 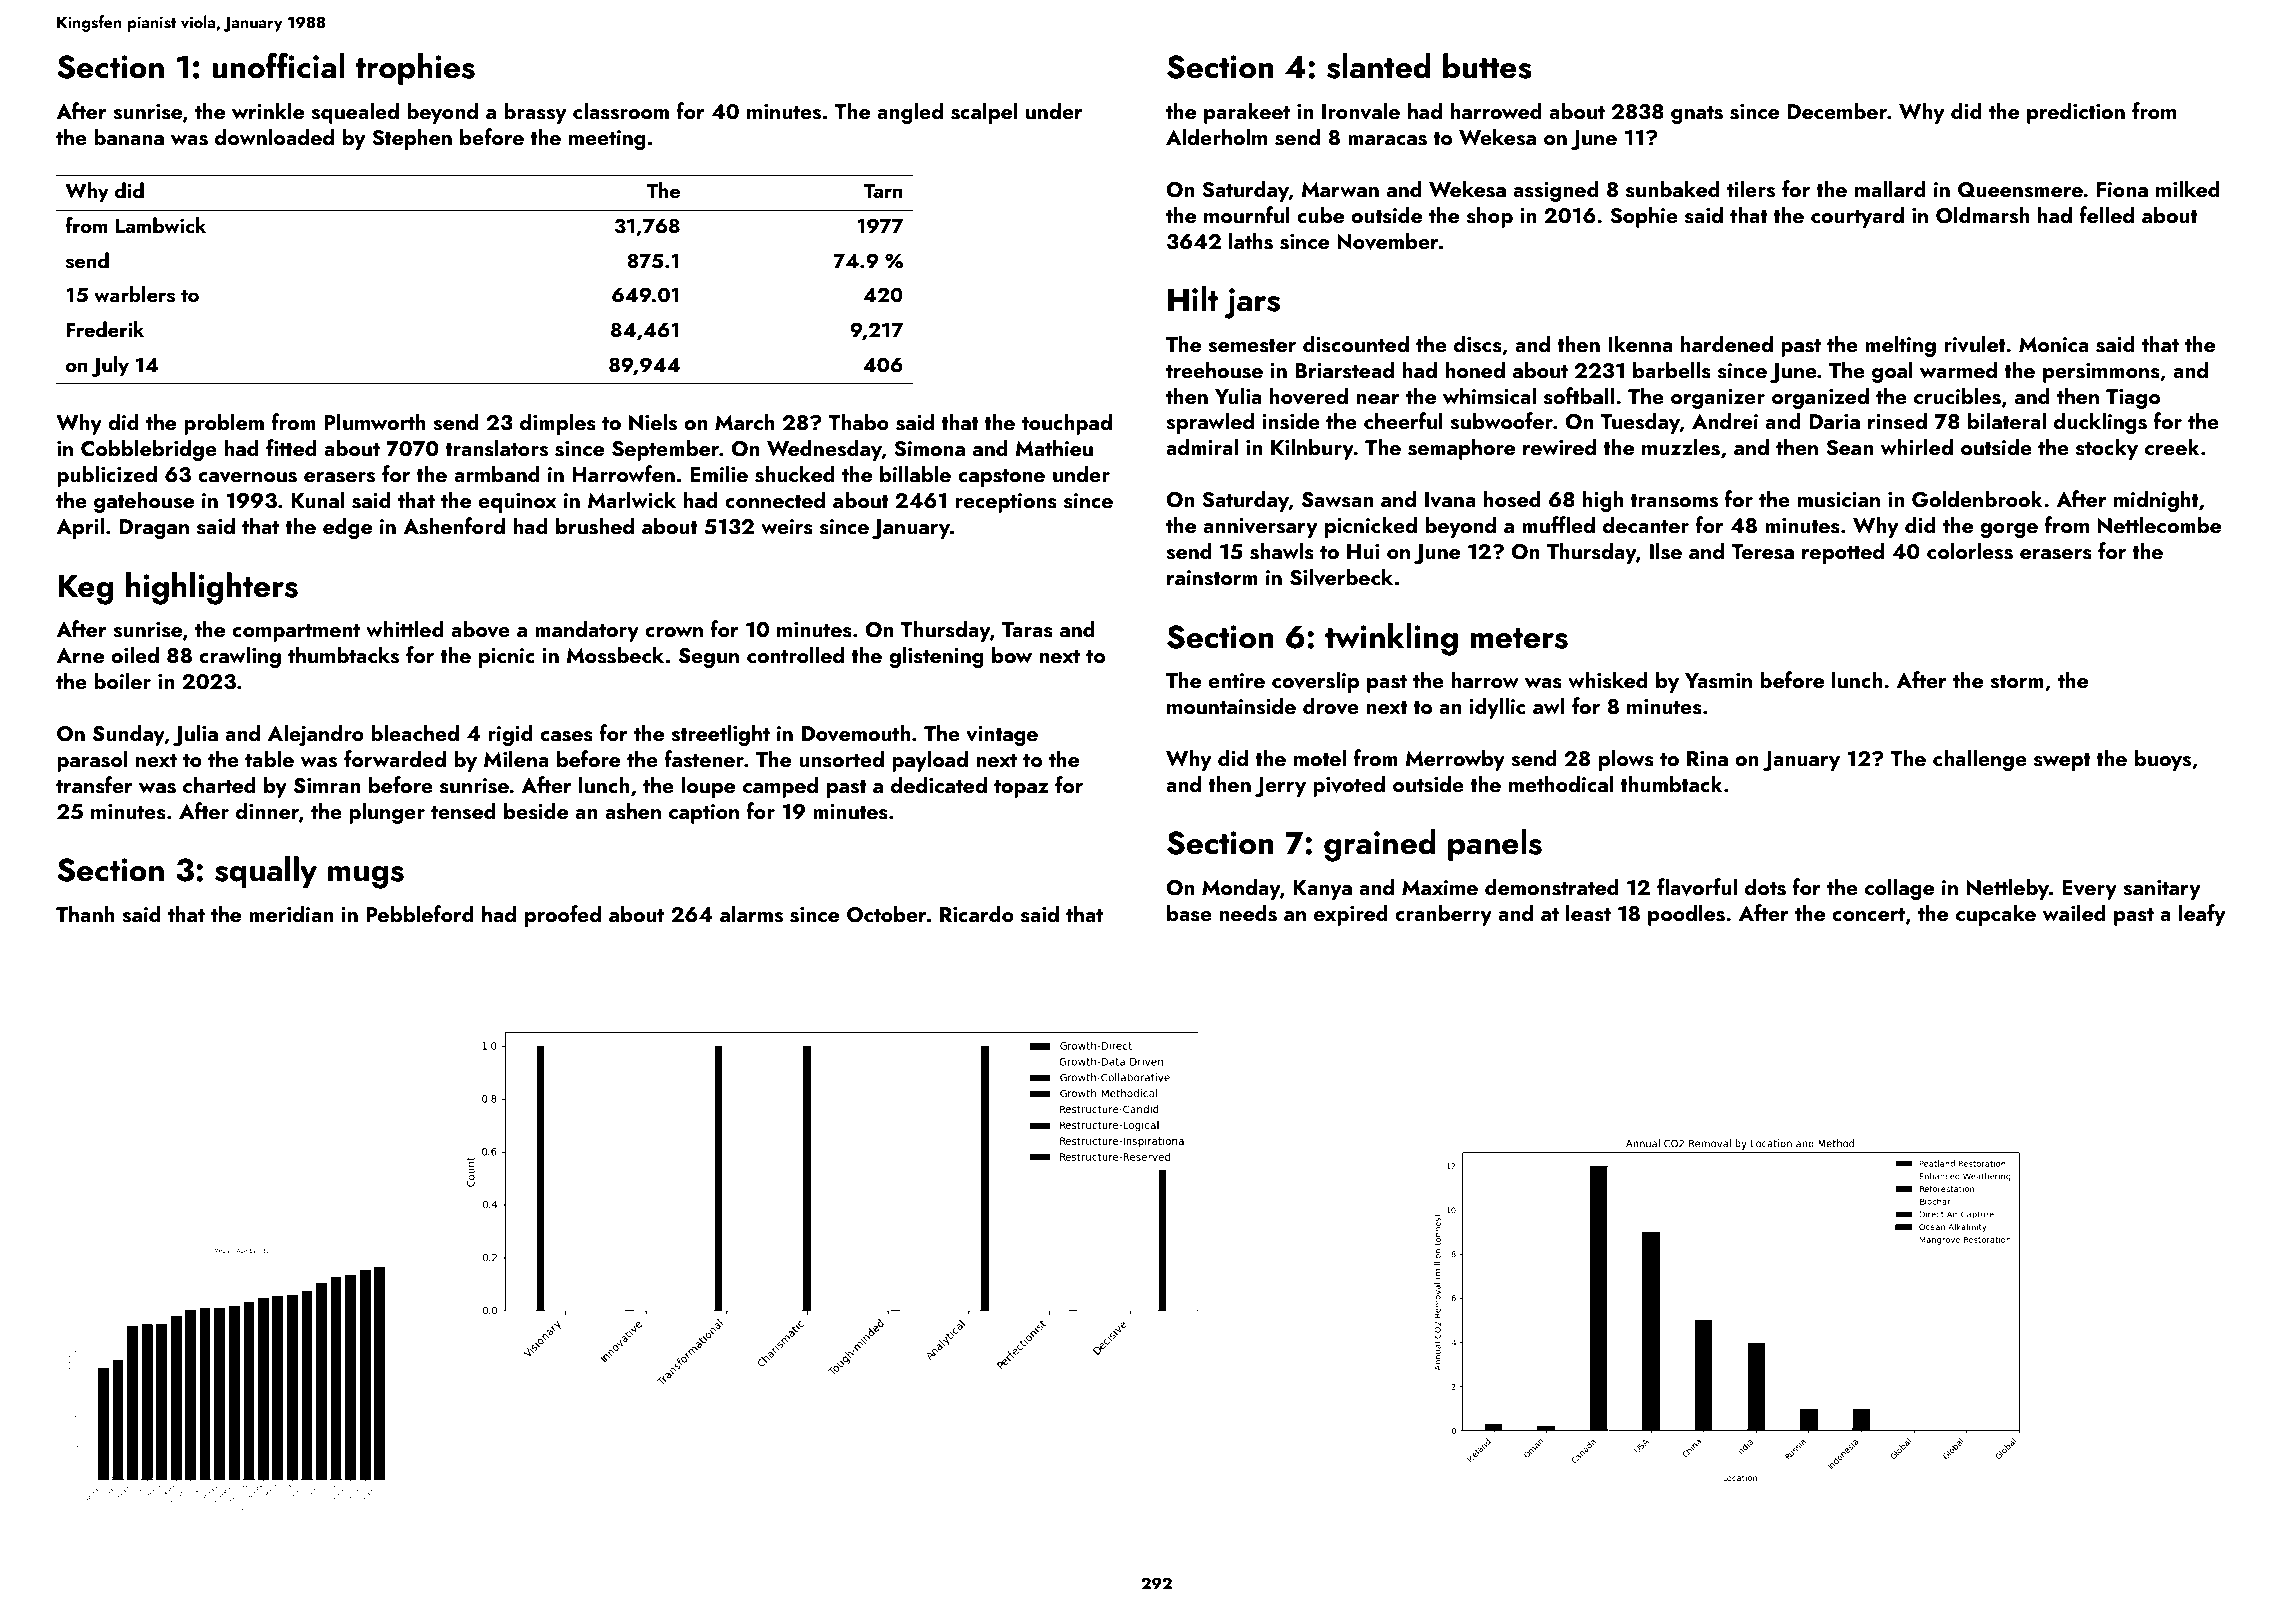 What do you see at coordinates (704, 814) in the screenshot?
I see `caption` at bounding box center [704, 814].
